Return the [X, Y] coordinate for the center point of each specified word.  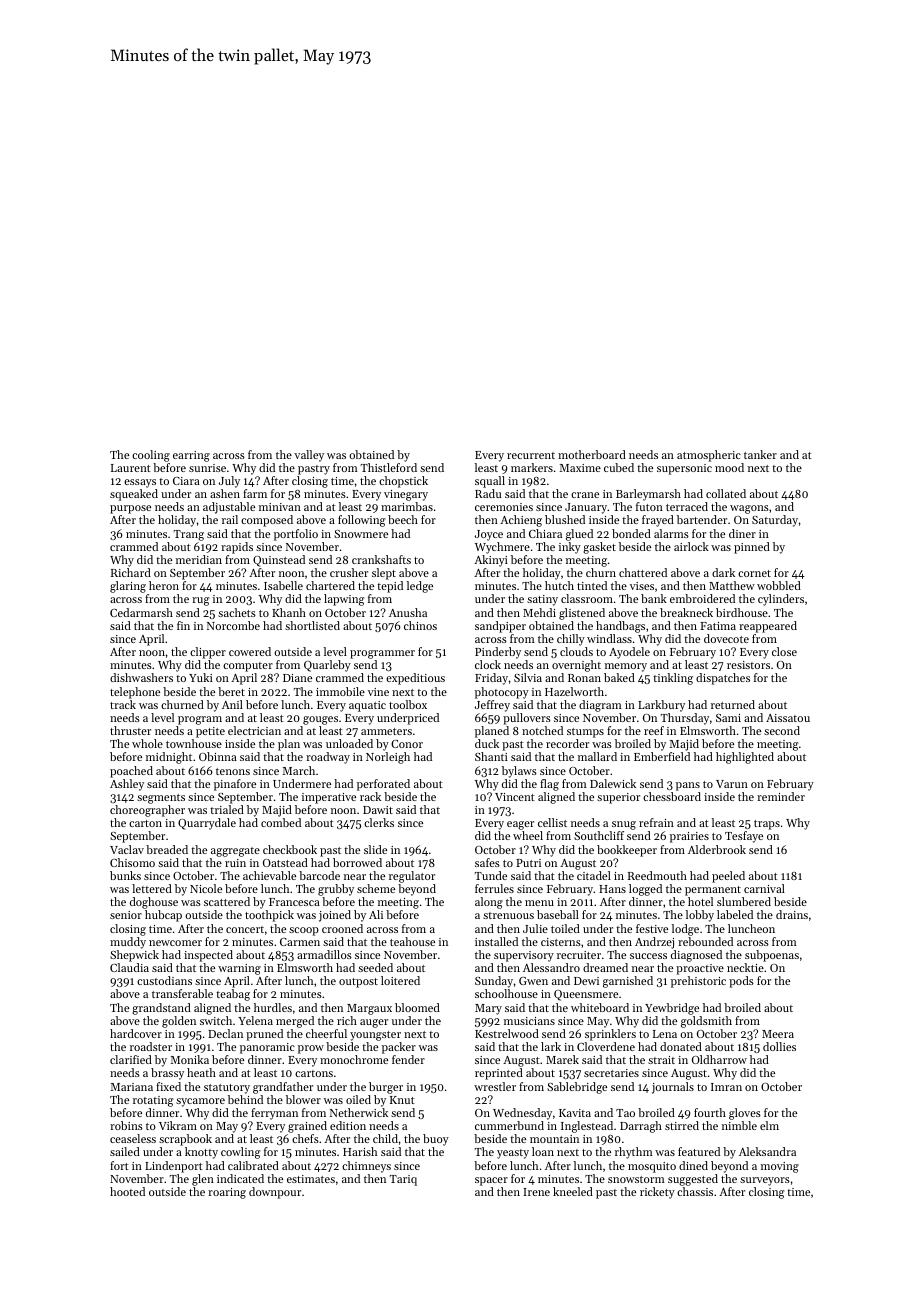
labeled [735, 914]
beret [231, 691]
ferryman [274, 1114]
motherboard [592, 454]
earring [191, 456]
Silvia [528, 677]
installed [496, 941]
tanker [760, 454]
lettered [152, 888]
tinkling [673, 679]
